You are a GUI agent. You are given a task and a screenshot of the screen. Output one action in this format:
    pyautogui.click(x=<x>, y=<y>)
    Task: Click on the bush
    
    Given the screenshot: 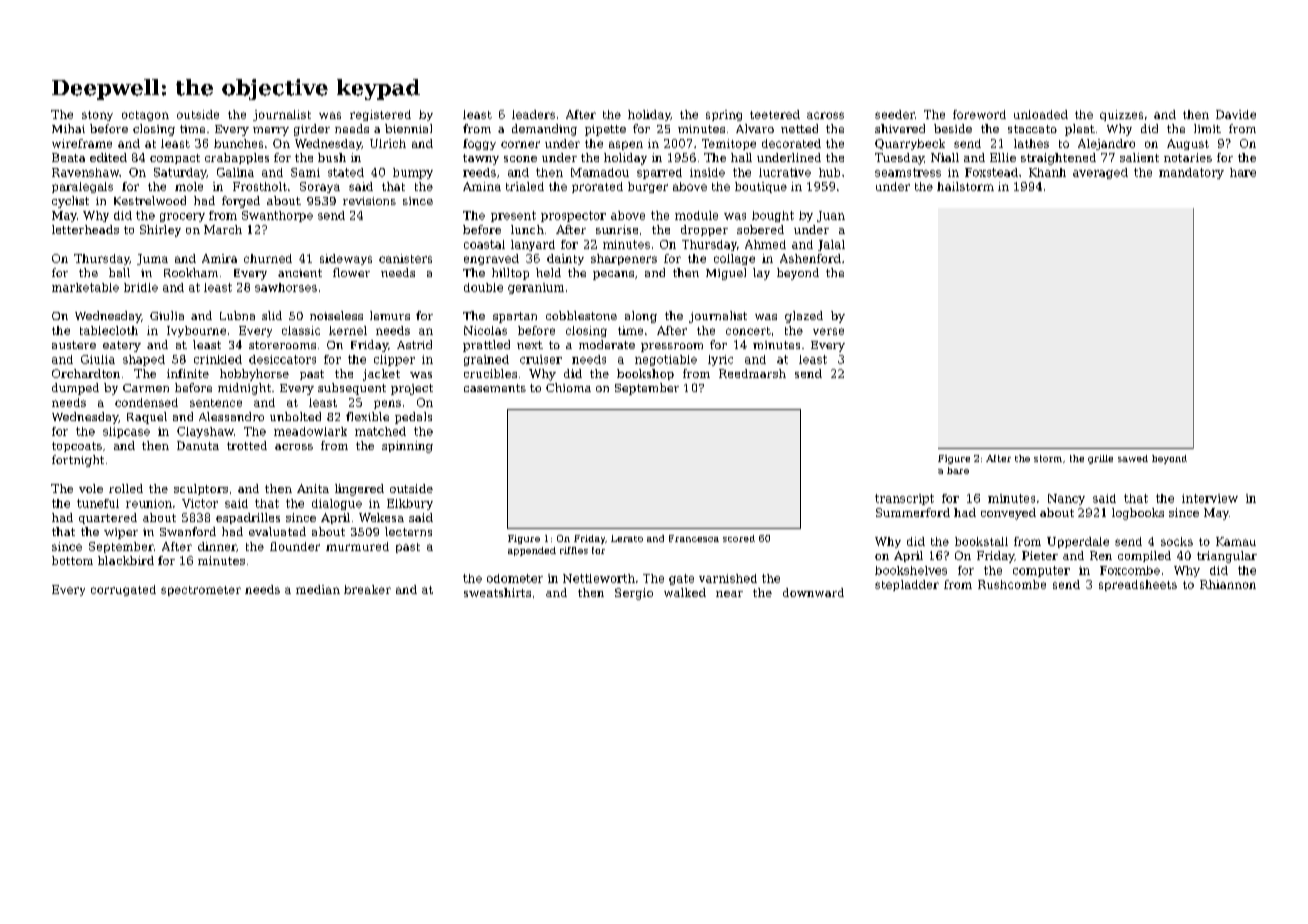 What is the action you would take?
    pyautogui.click(x=332, y=157)
